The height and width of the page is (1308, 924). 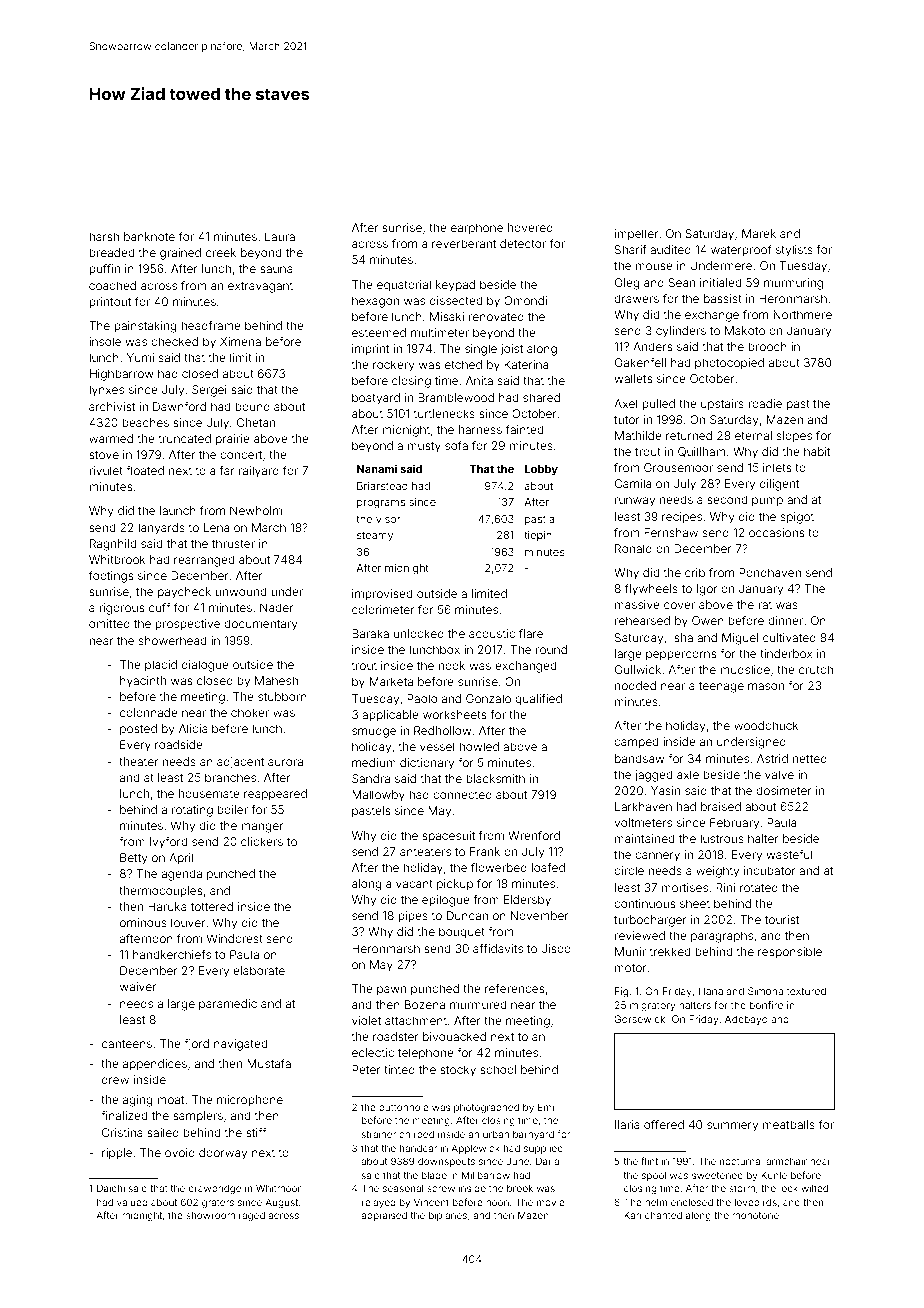 What do you see at coordinates (379, 1134) in the page?
I see `strainer` at bounding box center [379, 1134].
